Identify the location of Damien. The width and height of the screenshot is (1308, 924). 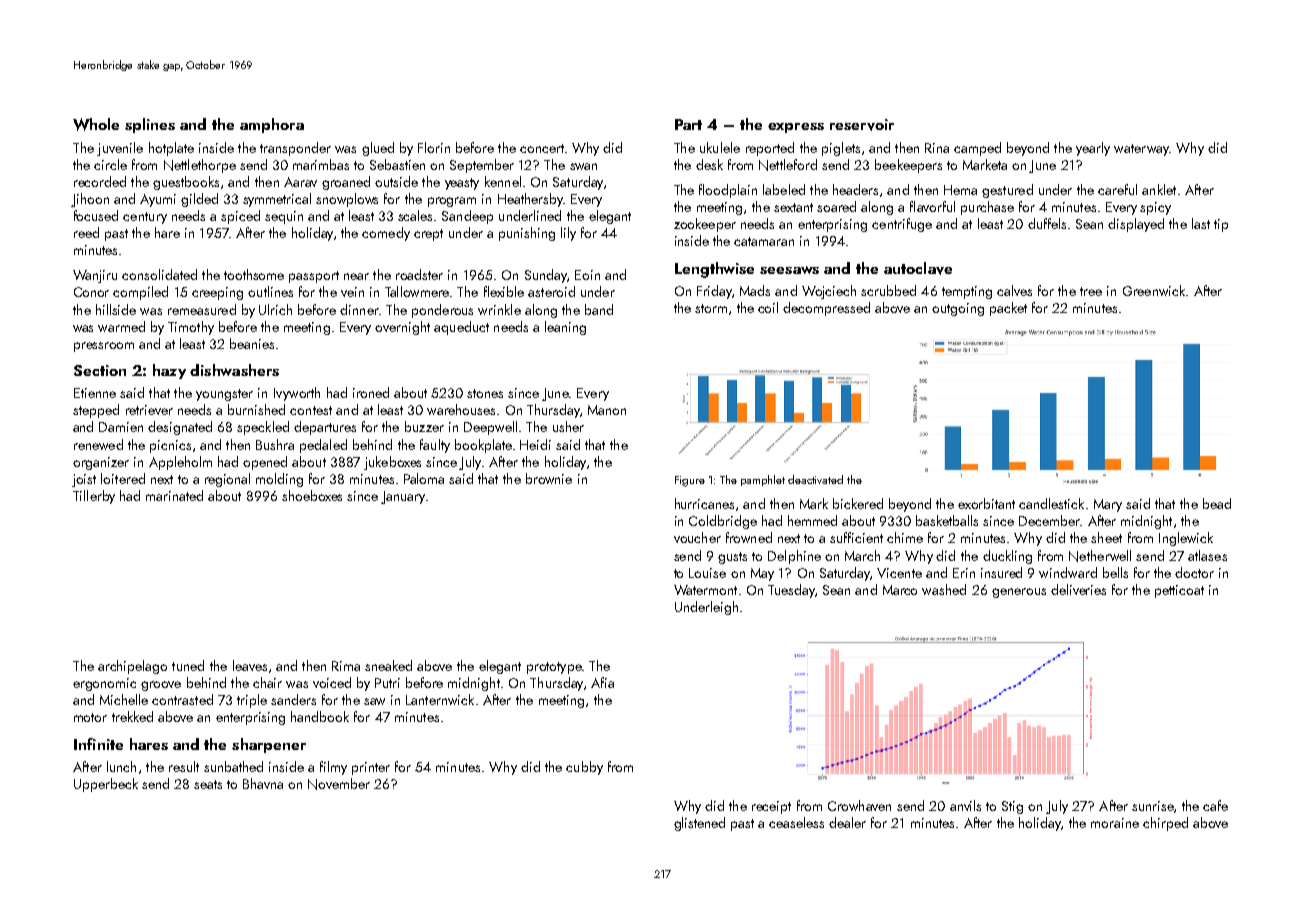
(121, 427).
